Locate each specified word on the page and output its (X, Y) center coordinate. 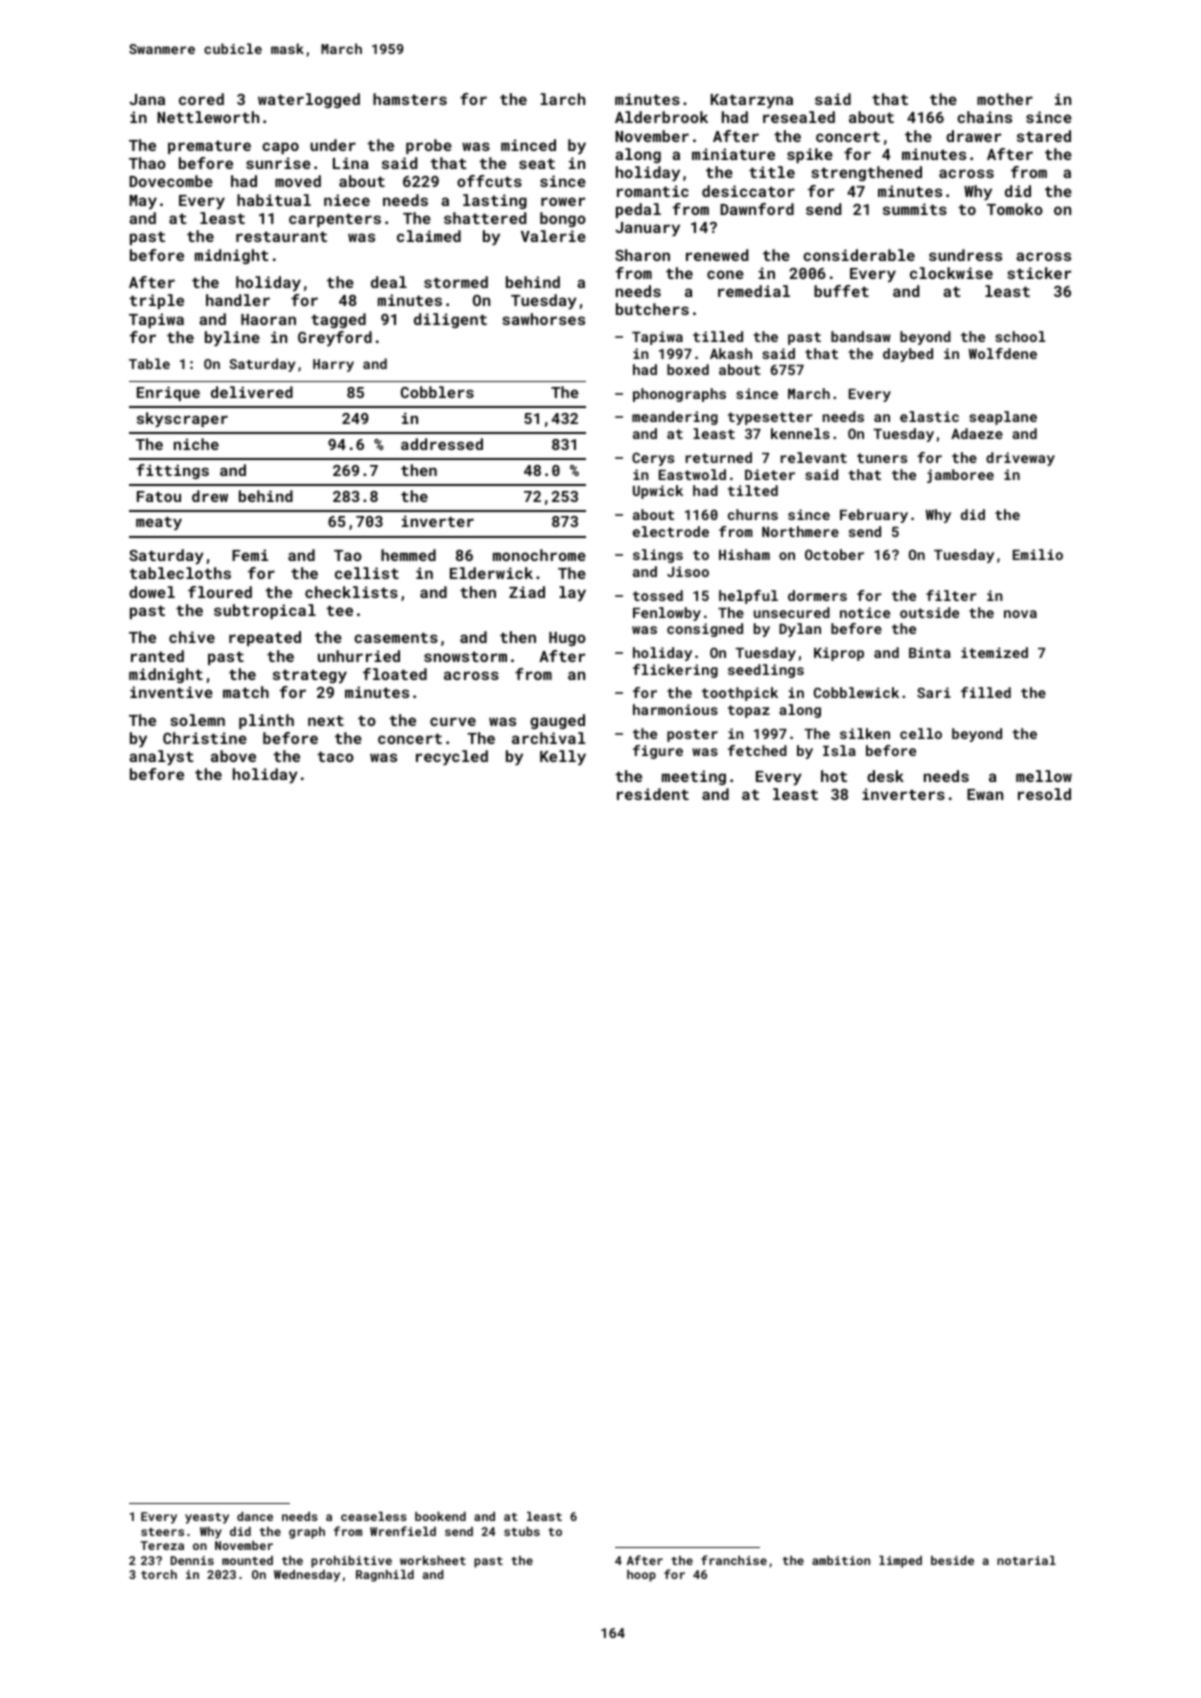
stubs (522, 1531)
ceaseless (374, 1516)
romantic (653, 191)
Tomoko (1015, 209)
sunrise (278, 163)
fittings (172, 471)
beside (952, 1560)
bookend (440, 1516)
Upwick (658, 492)
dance (255, 1516)
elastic (929, 416)
